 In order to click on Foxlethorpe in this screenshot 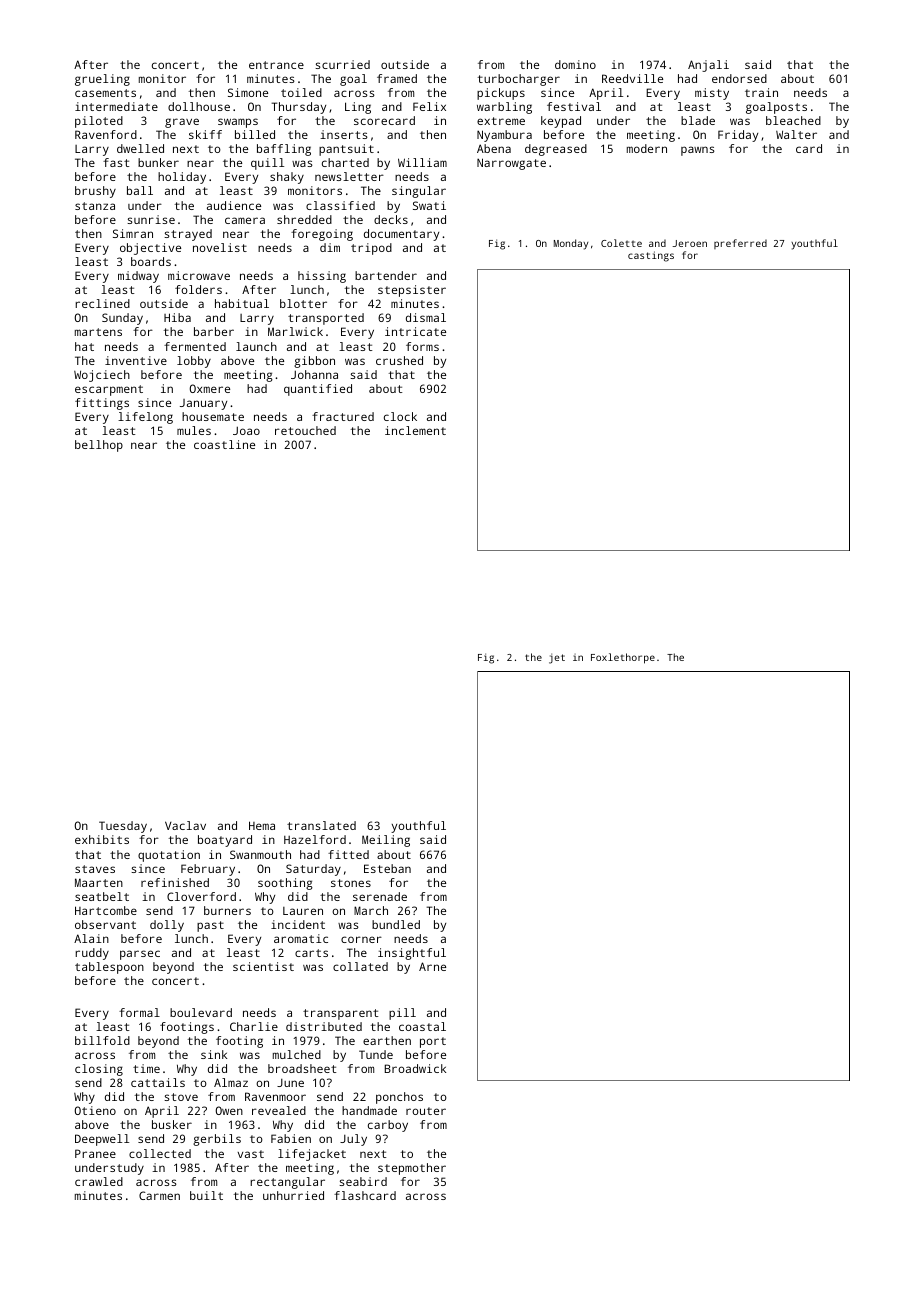, I will do `click(623, 658)`.
